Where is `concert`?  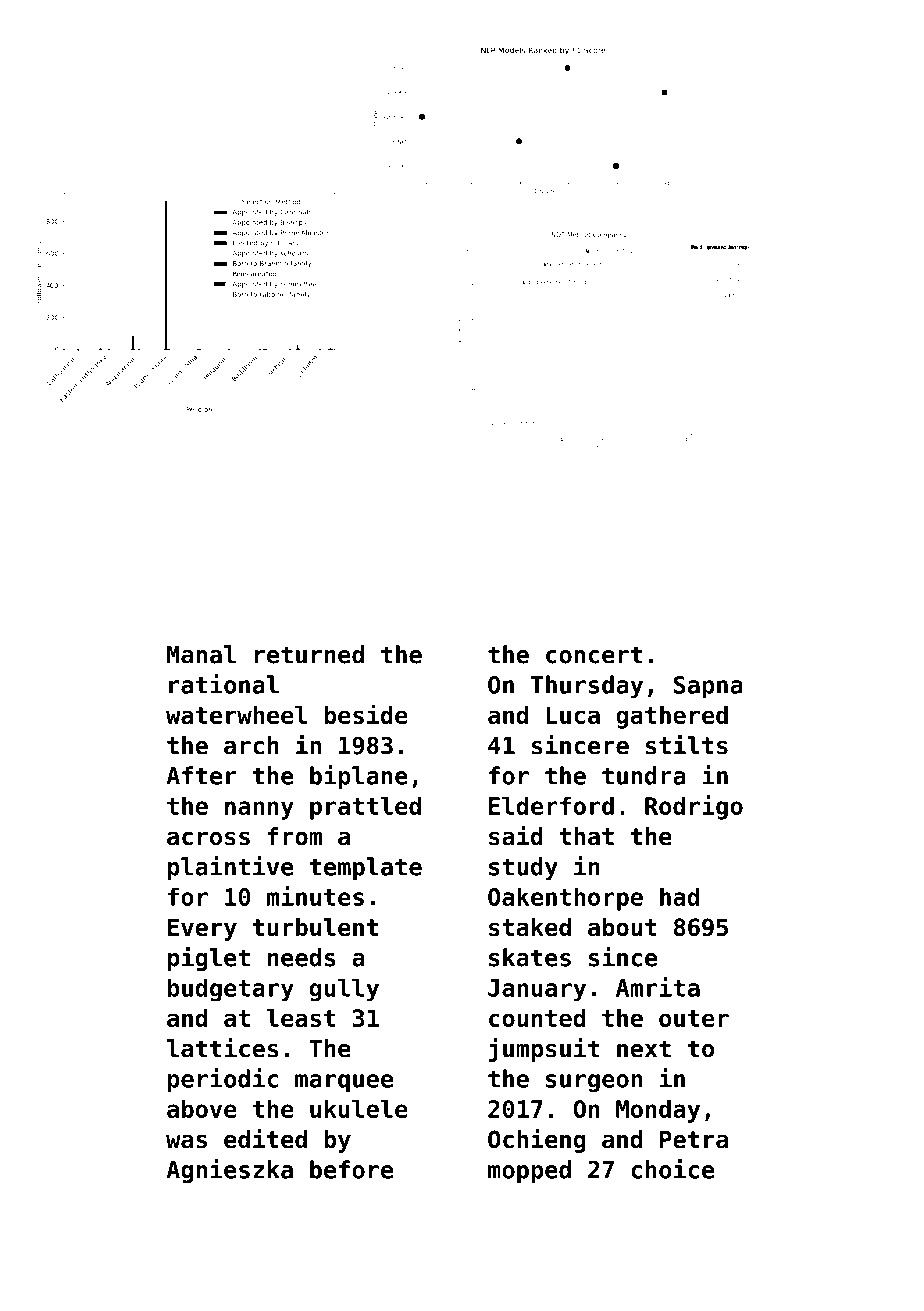 concert is located at coordinates (594, 655).
